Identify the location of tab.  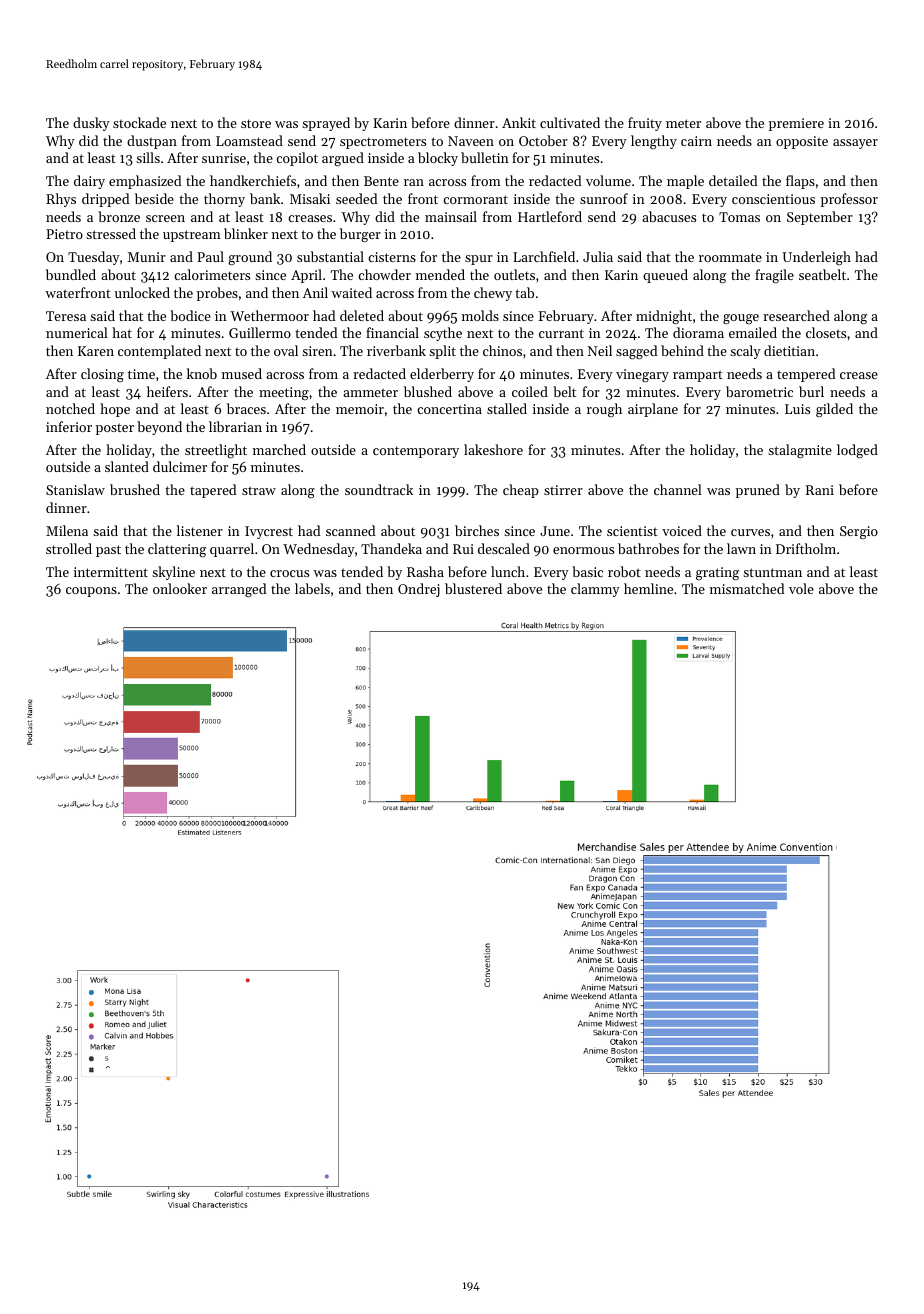
(524, 292).
